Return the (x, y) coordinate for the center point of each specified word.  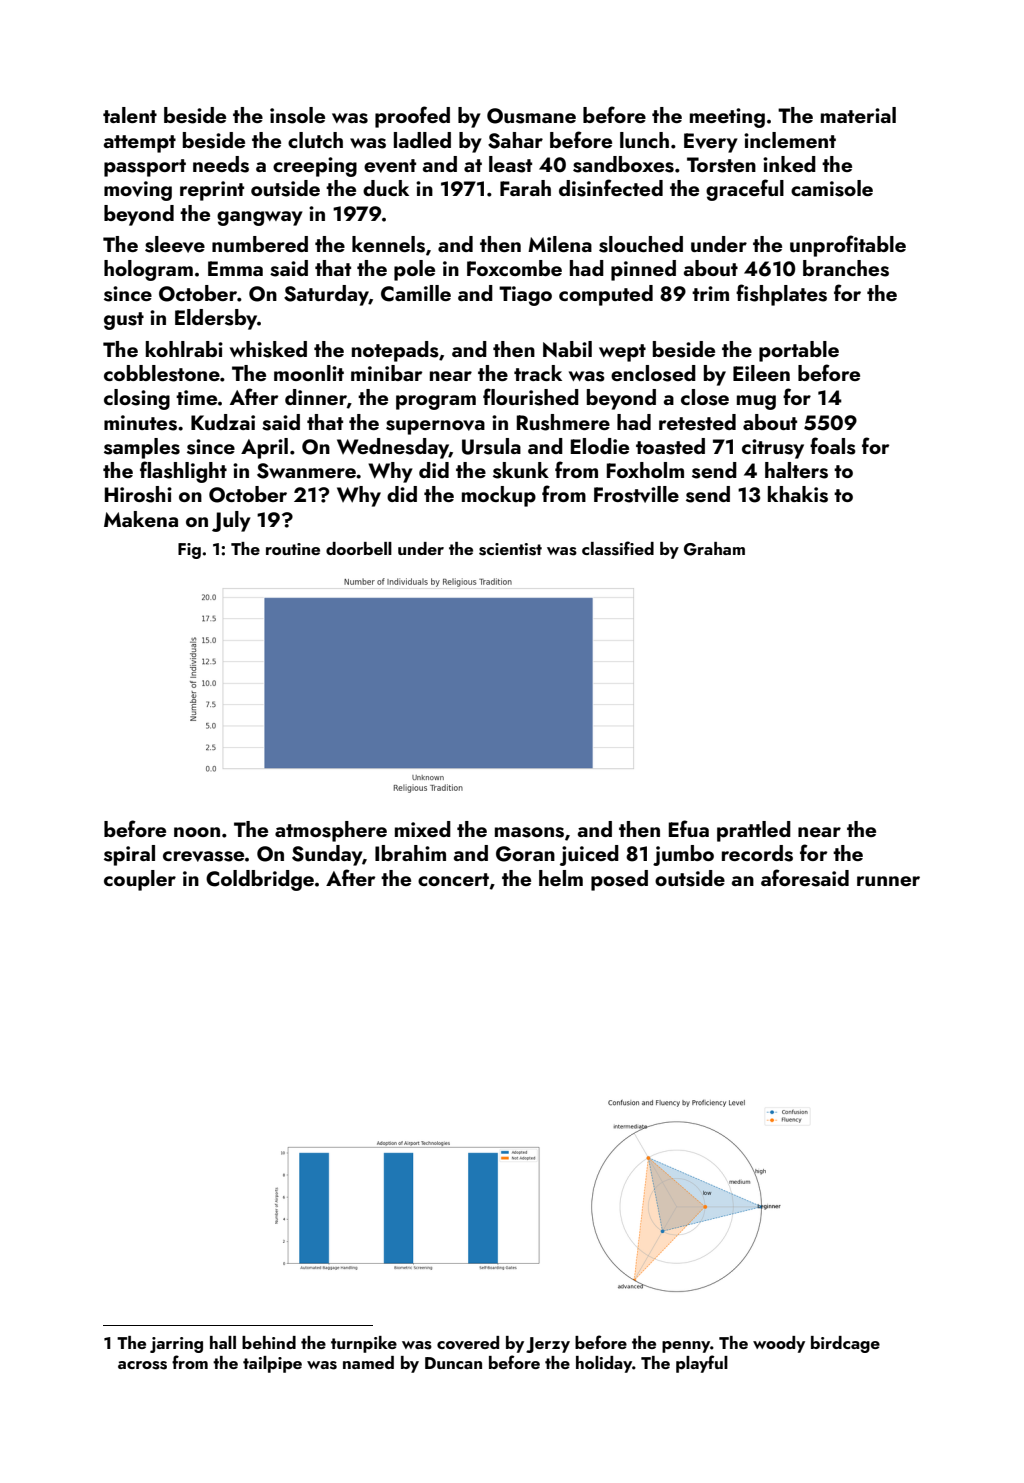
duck (386, 188)
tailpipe (272, 1364)
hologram (148, 270)
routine (293, 549)
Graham (714, 549)
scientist (510, 549)
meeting (727, 118)
